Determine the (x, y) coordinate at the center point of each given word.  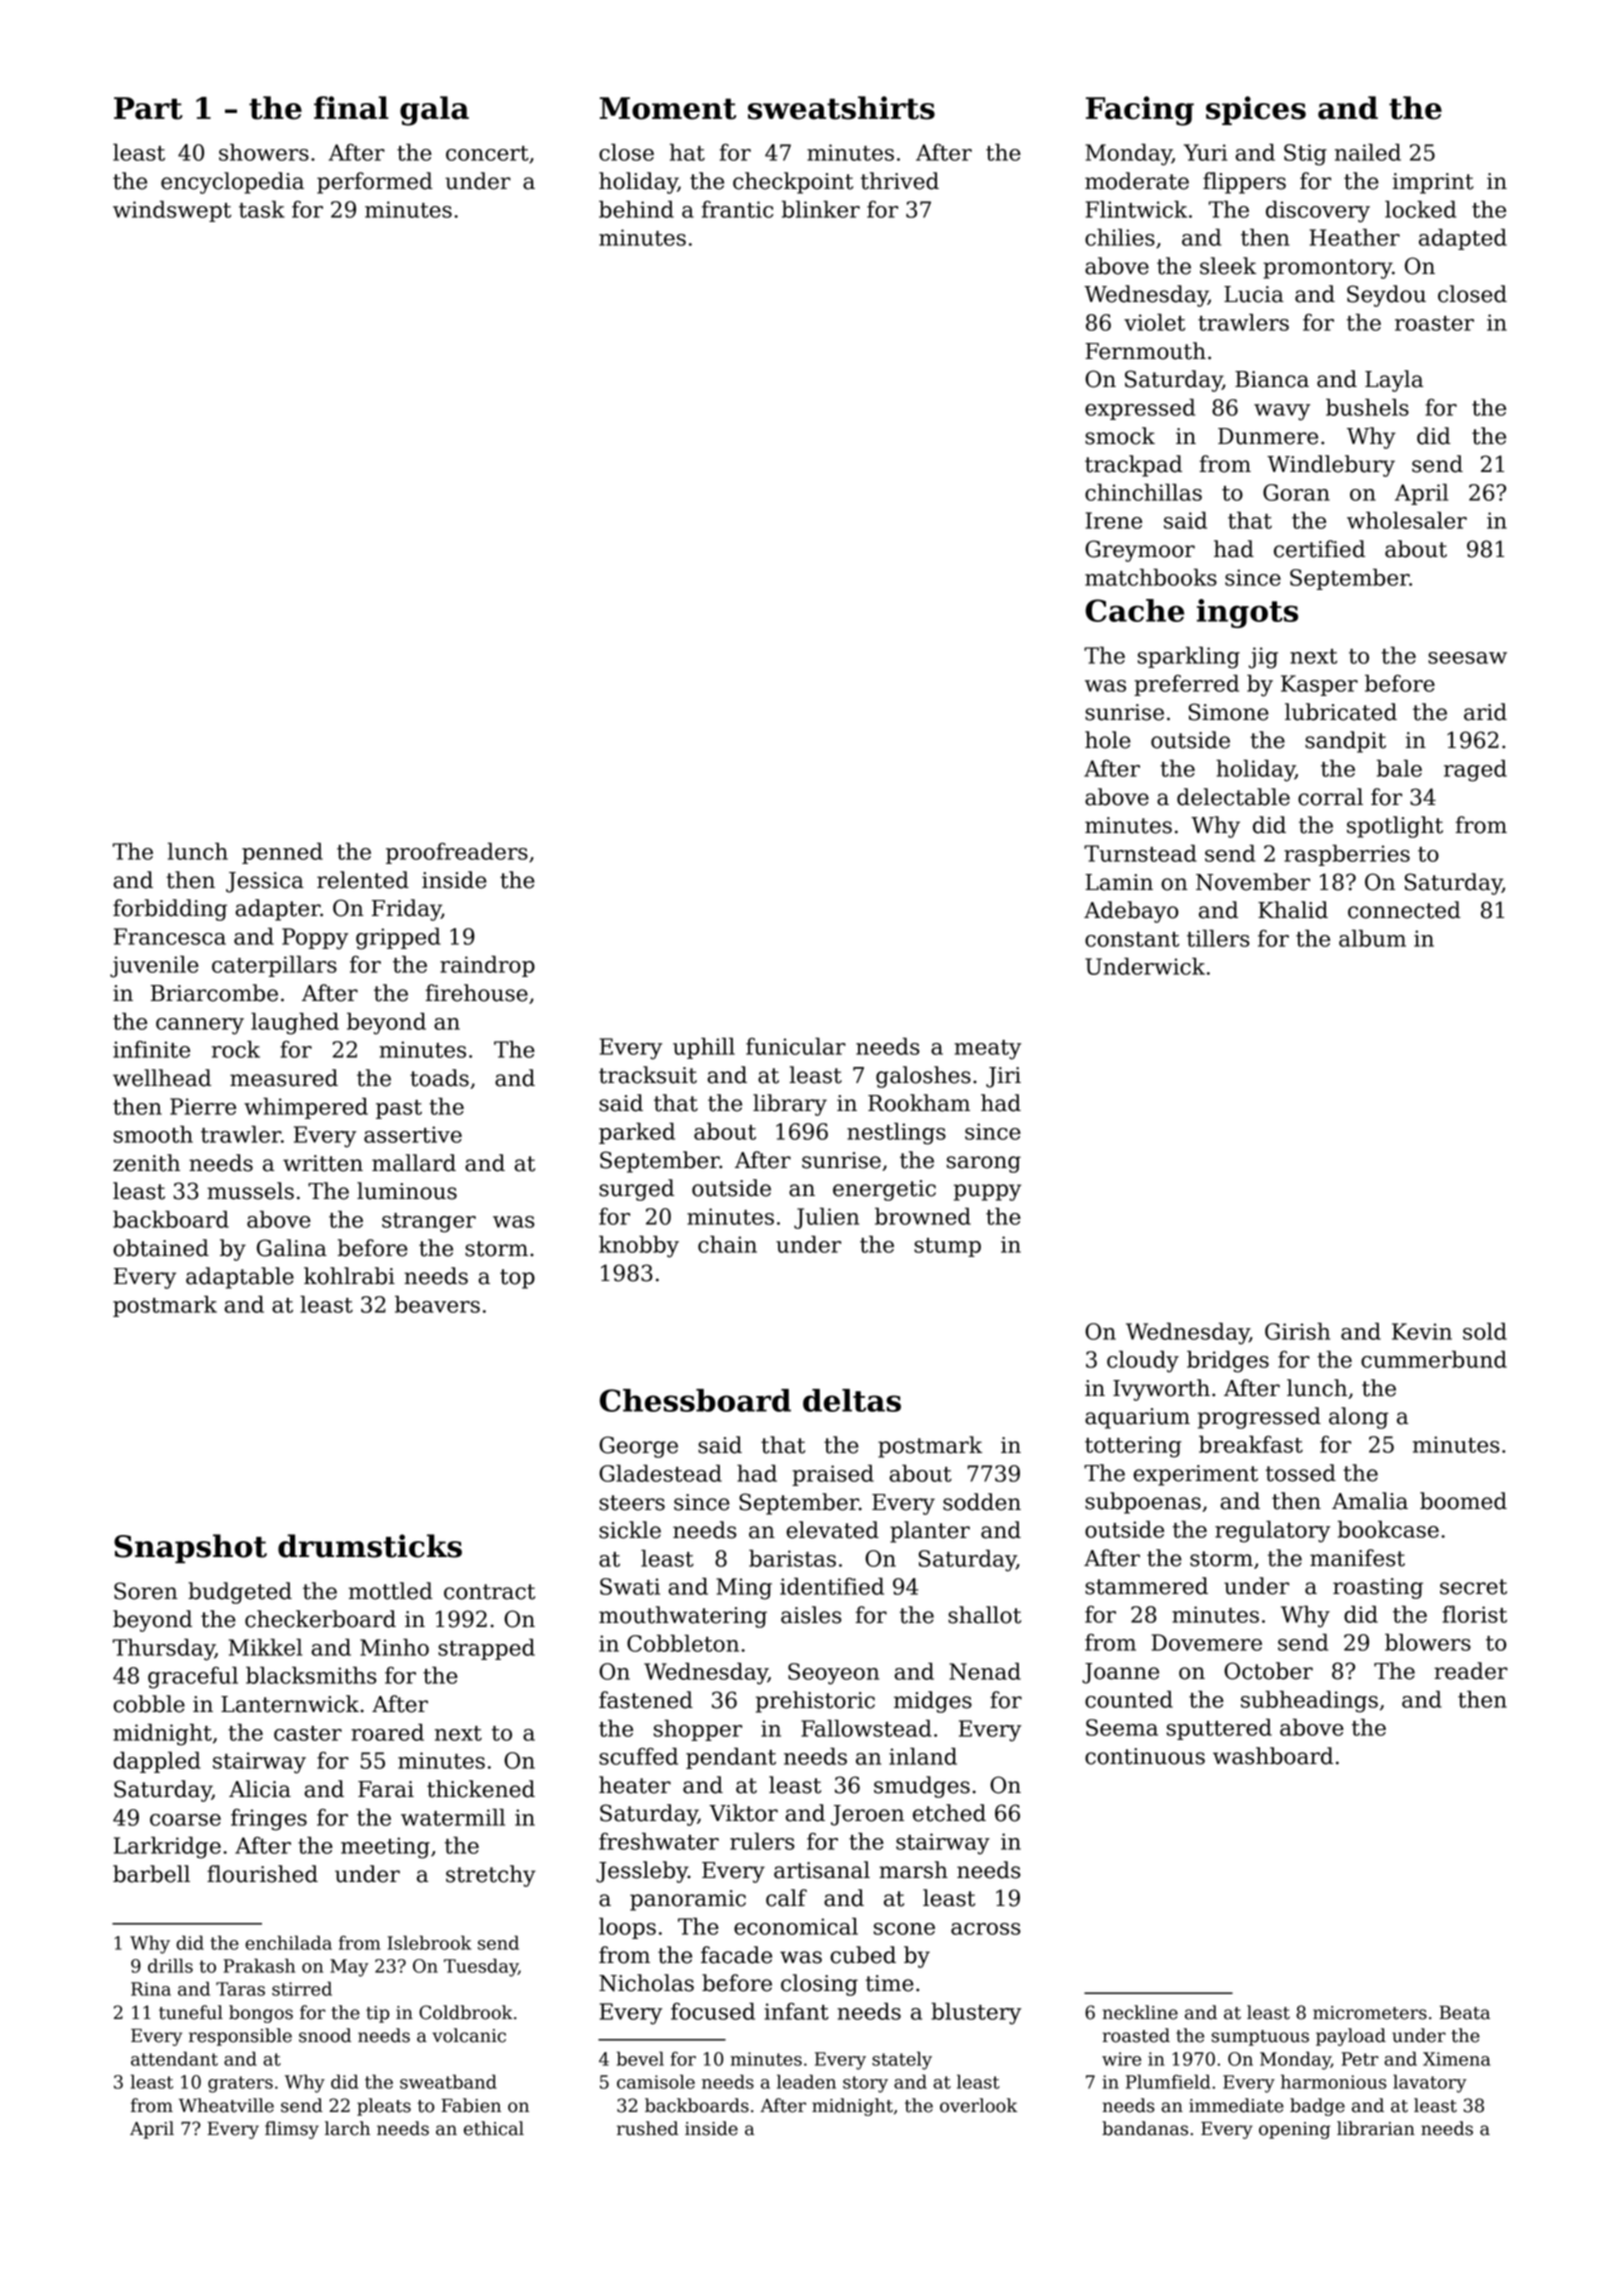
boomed (1463, 1501)
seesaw (1467, 658)
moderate (1137, 181)
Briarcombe (214, 993)
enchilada (288, 1942)
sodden (982, 1502)
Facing (1140, 111)
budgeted (240, 1593)
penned (282, 853)
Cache (1134, 610)
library (790, 1105)
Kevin (1422, 1331)
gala (434, 111)
